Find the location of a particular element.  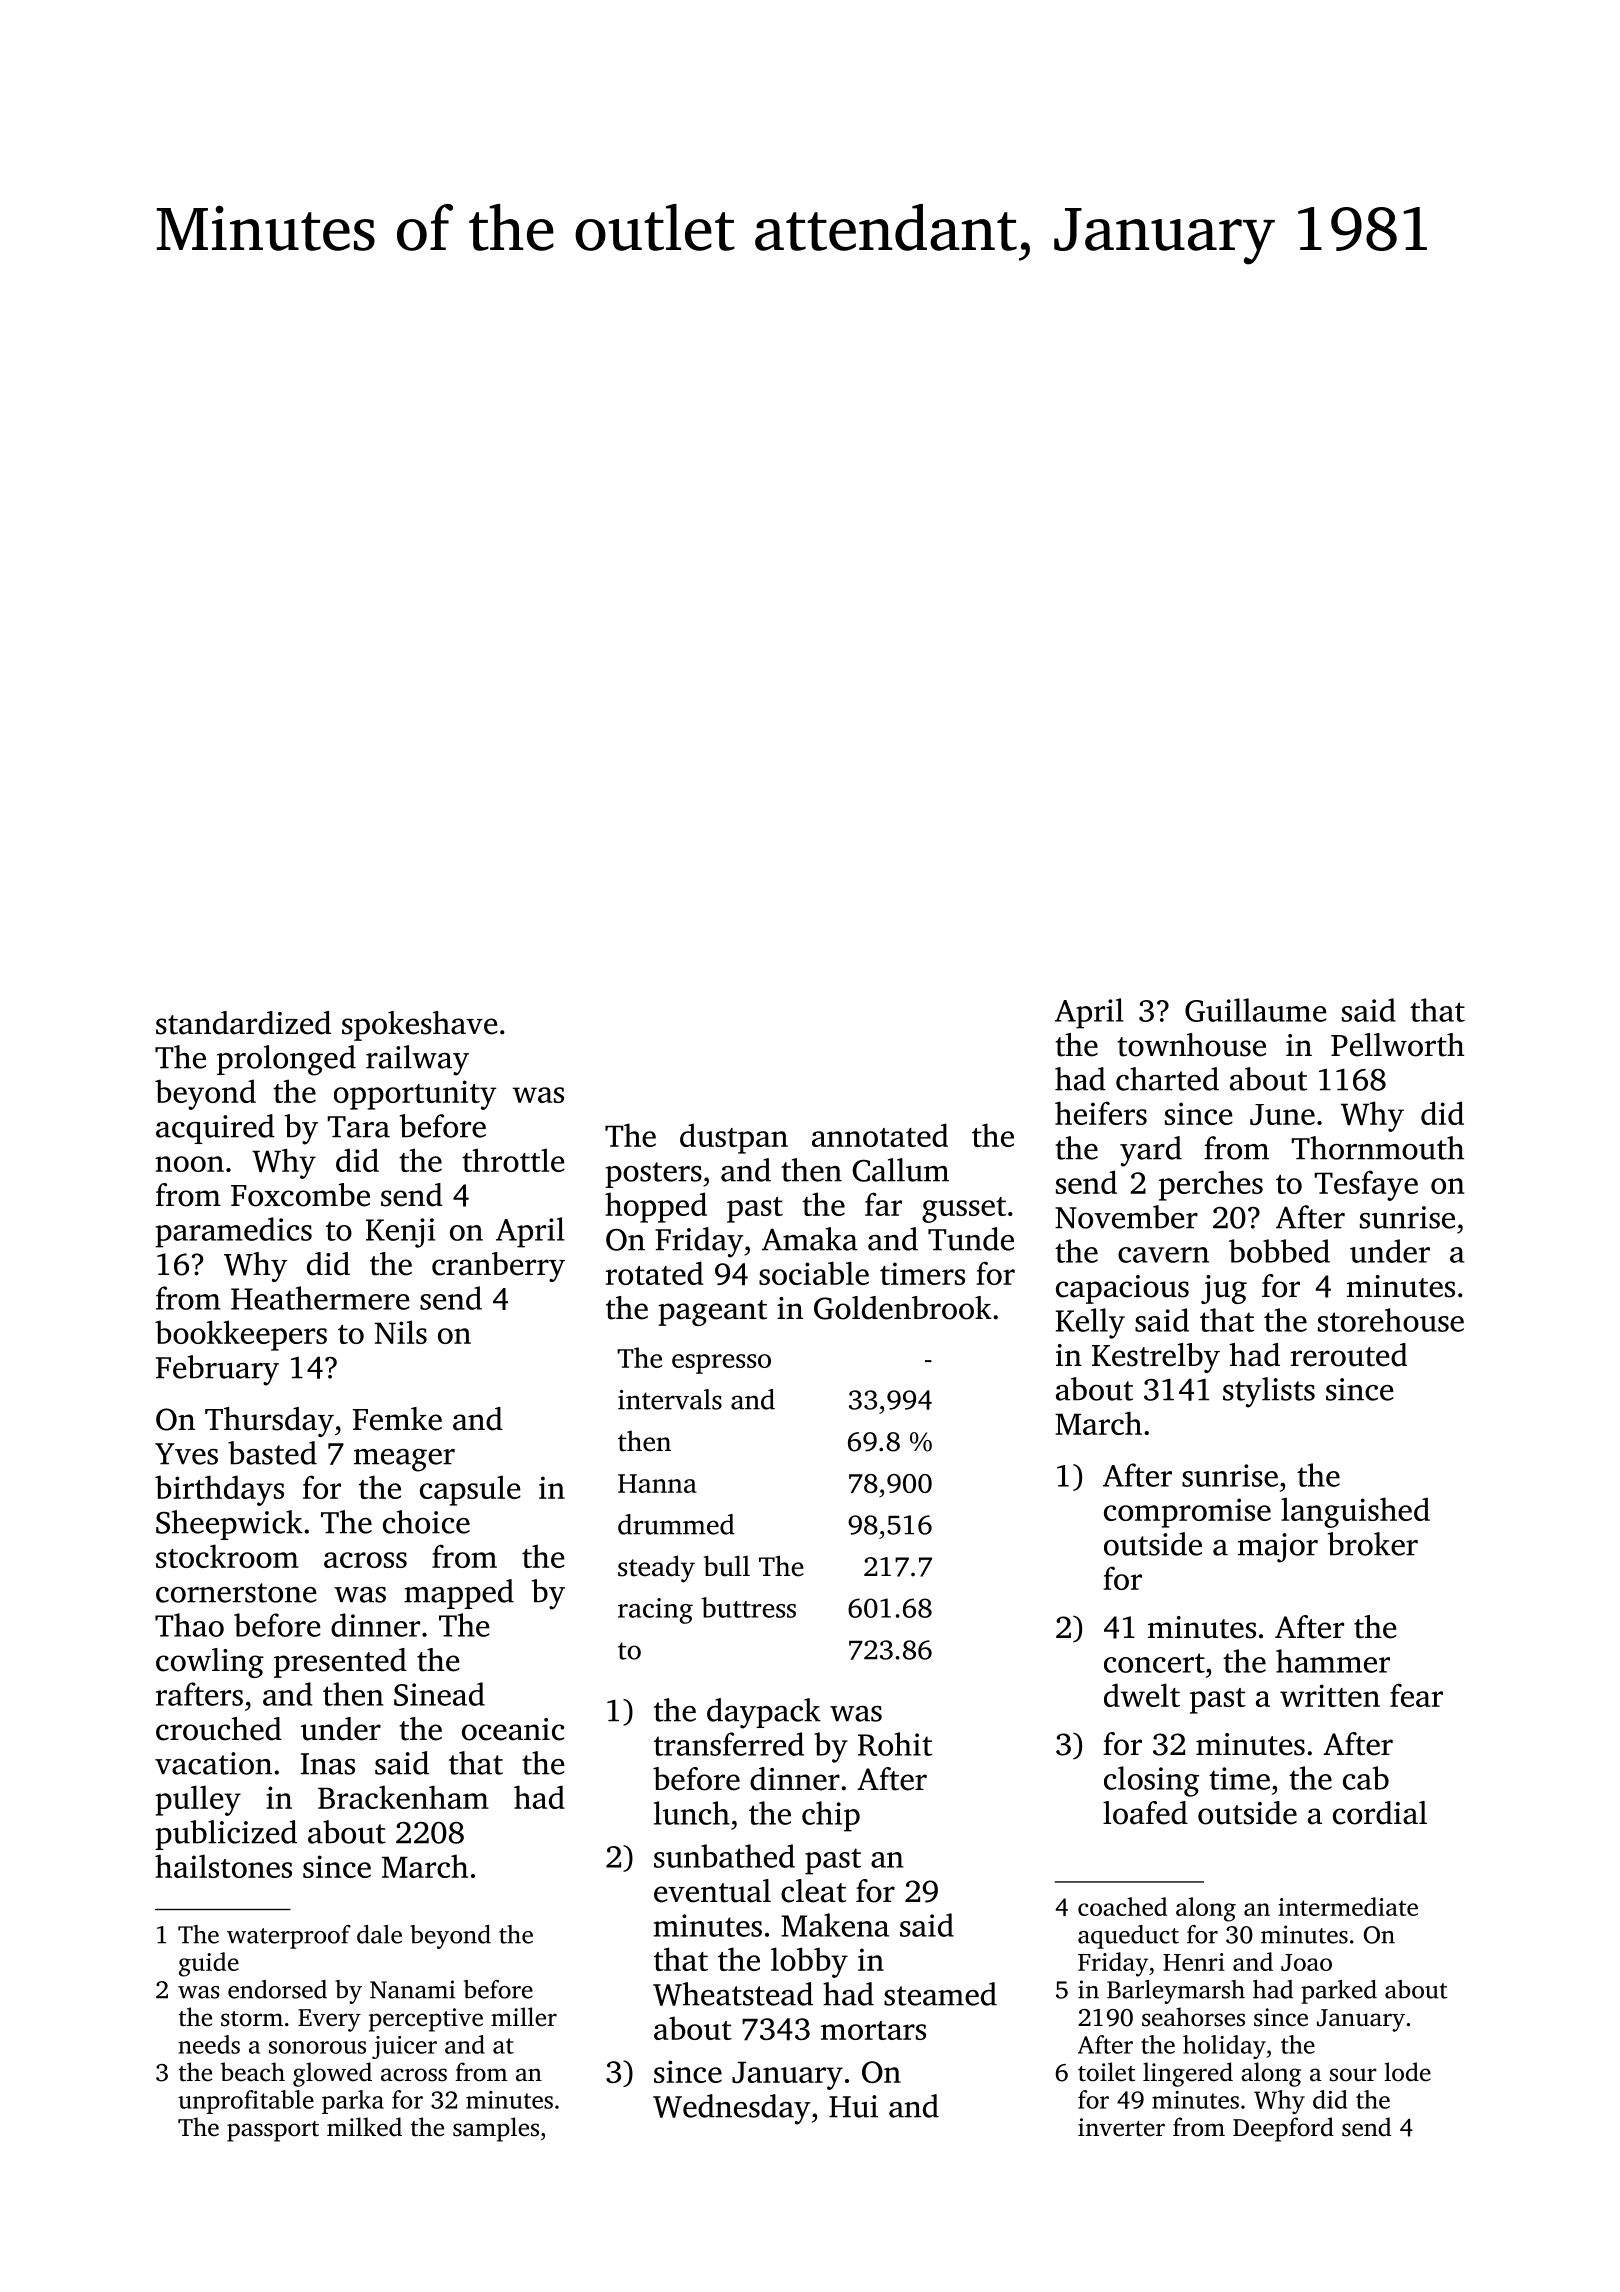

hammer is located at coordinates (1333, 1661).
